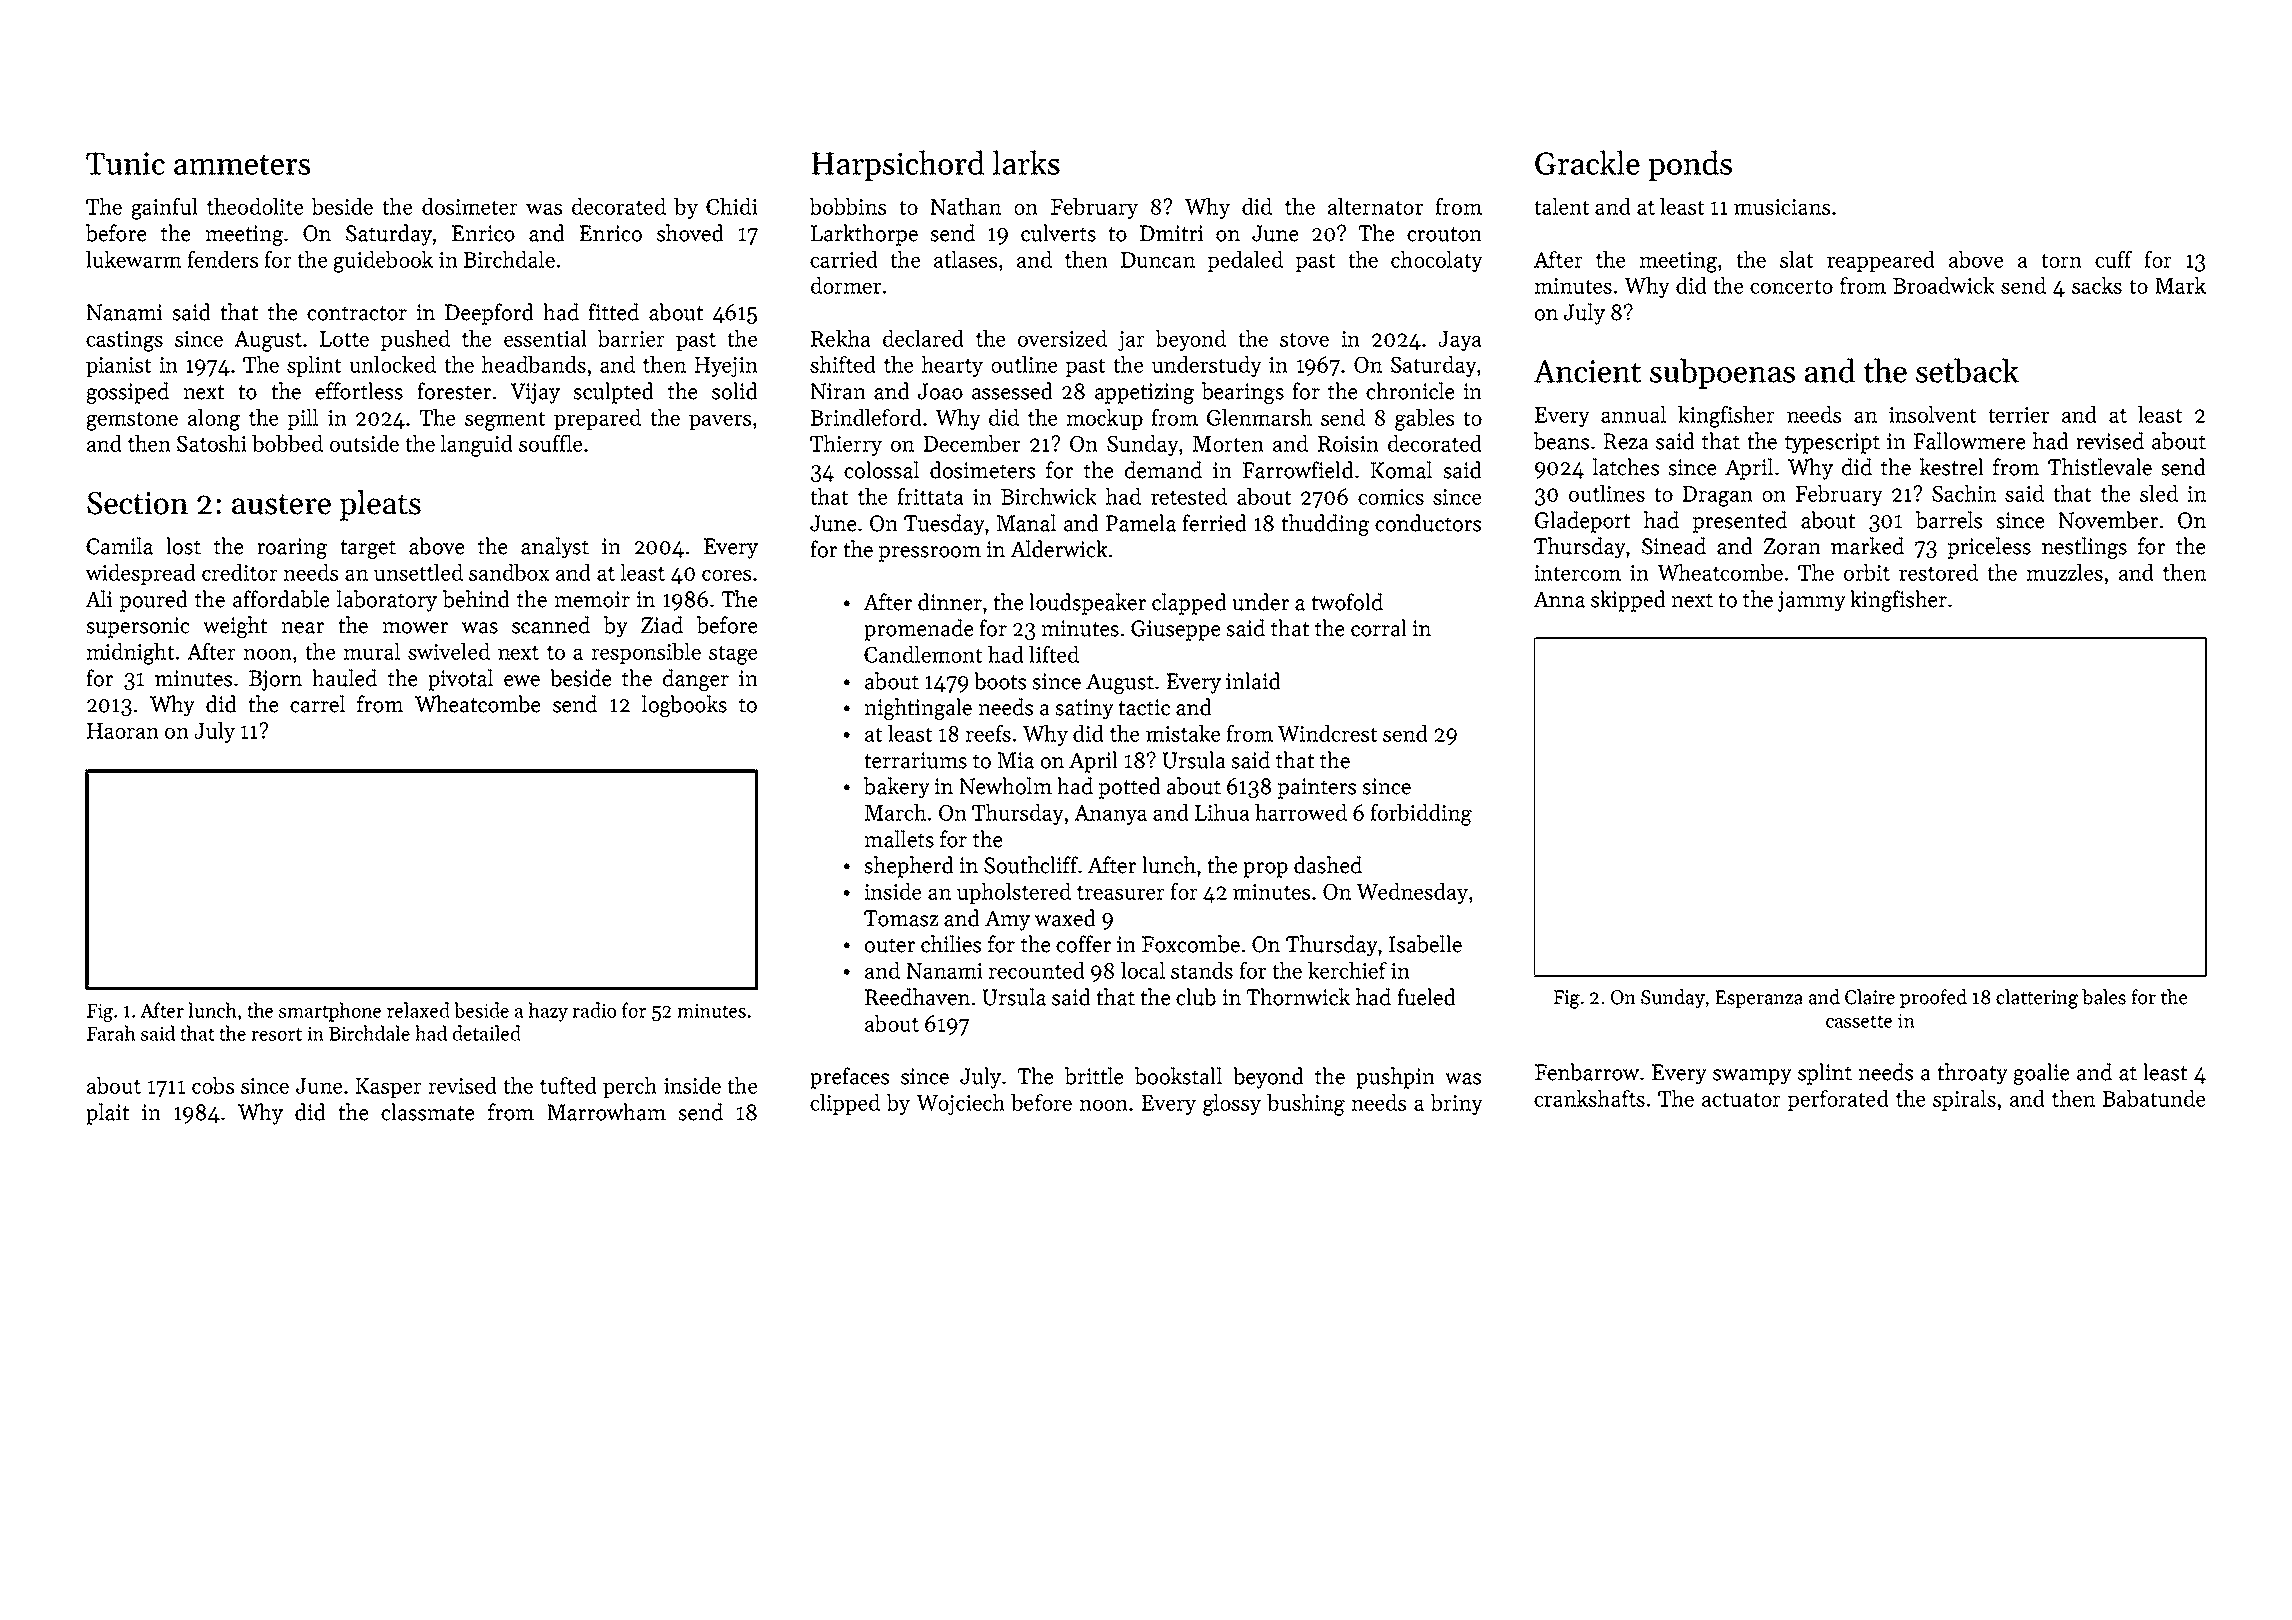 This screenshot has width=2292, height=1620. Describe the element at coordinates (1933, 998) in the screenshot. I see `proofed` at that location.
